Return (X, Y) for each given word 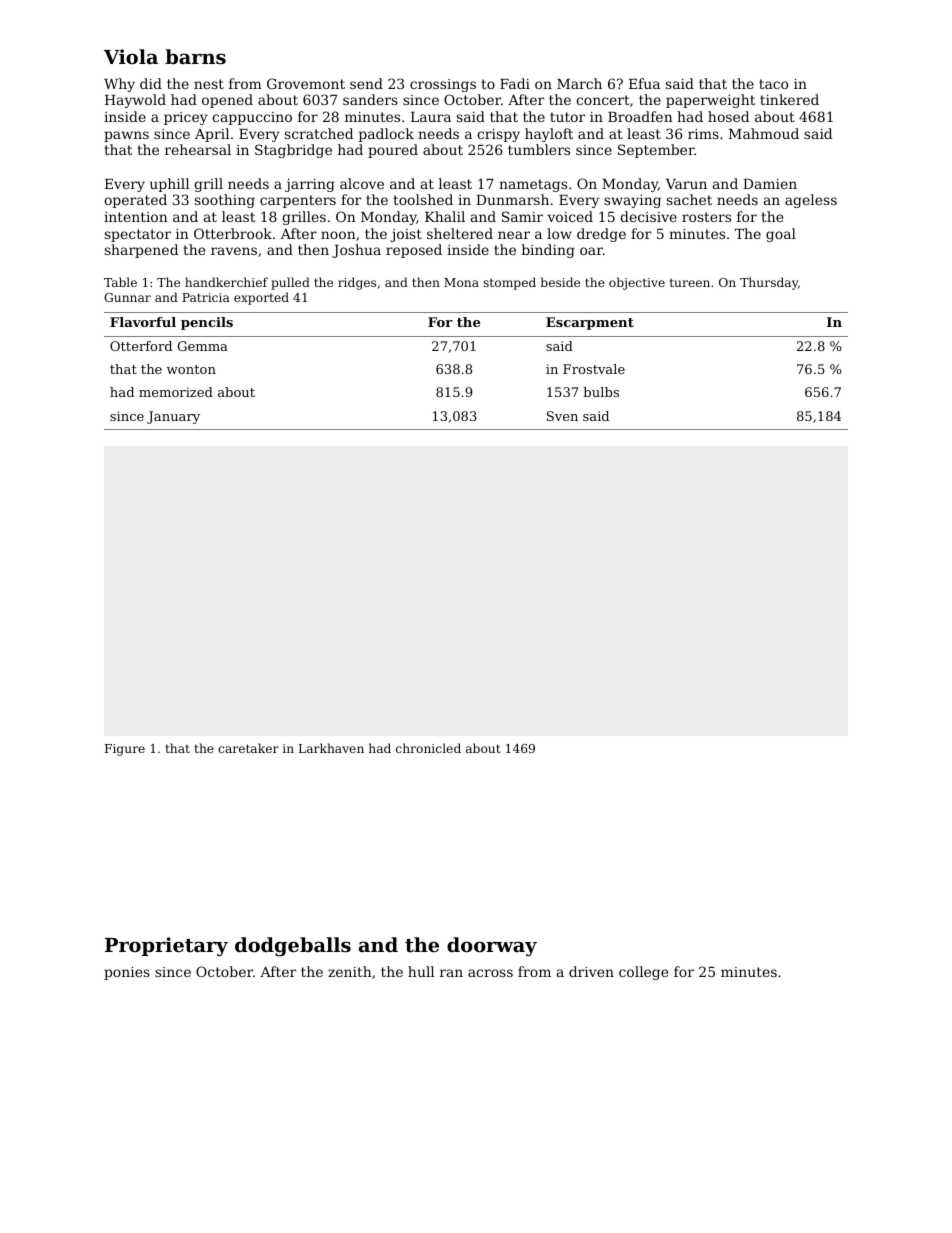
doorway (492, 947)
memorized (176, 392)
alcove (362, 183)
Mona (461, 282)
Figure (125, 750)
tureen (690, 282)
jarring (310, 185)
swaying (632, 201)
